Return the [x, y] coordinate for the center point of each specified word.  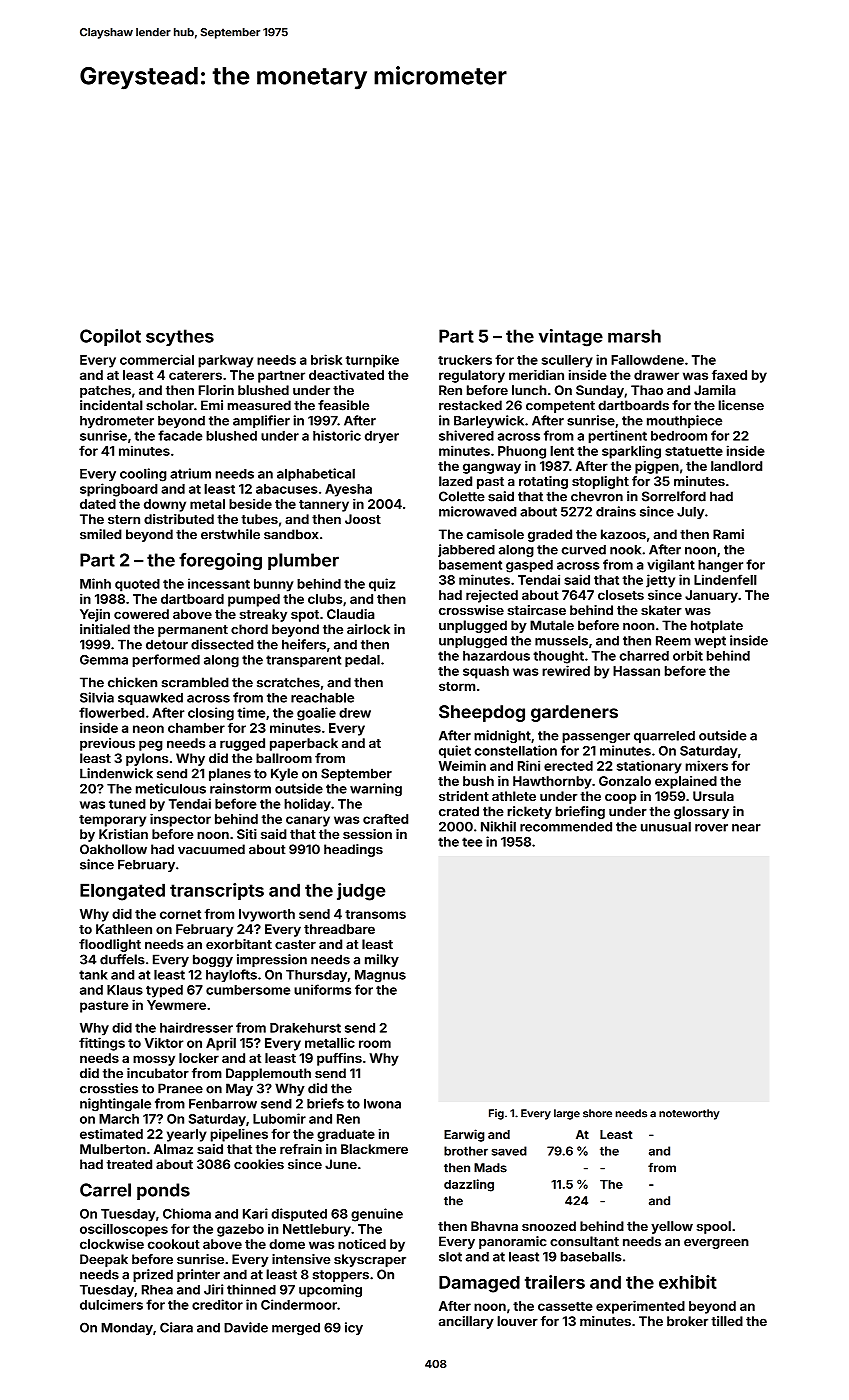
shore [597, 1113]
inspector [180, 820]
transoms [375, 914]
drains [616, 511]
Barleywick [489, 421]
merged [296, 1329]
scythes [180, 337]
